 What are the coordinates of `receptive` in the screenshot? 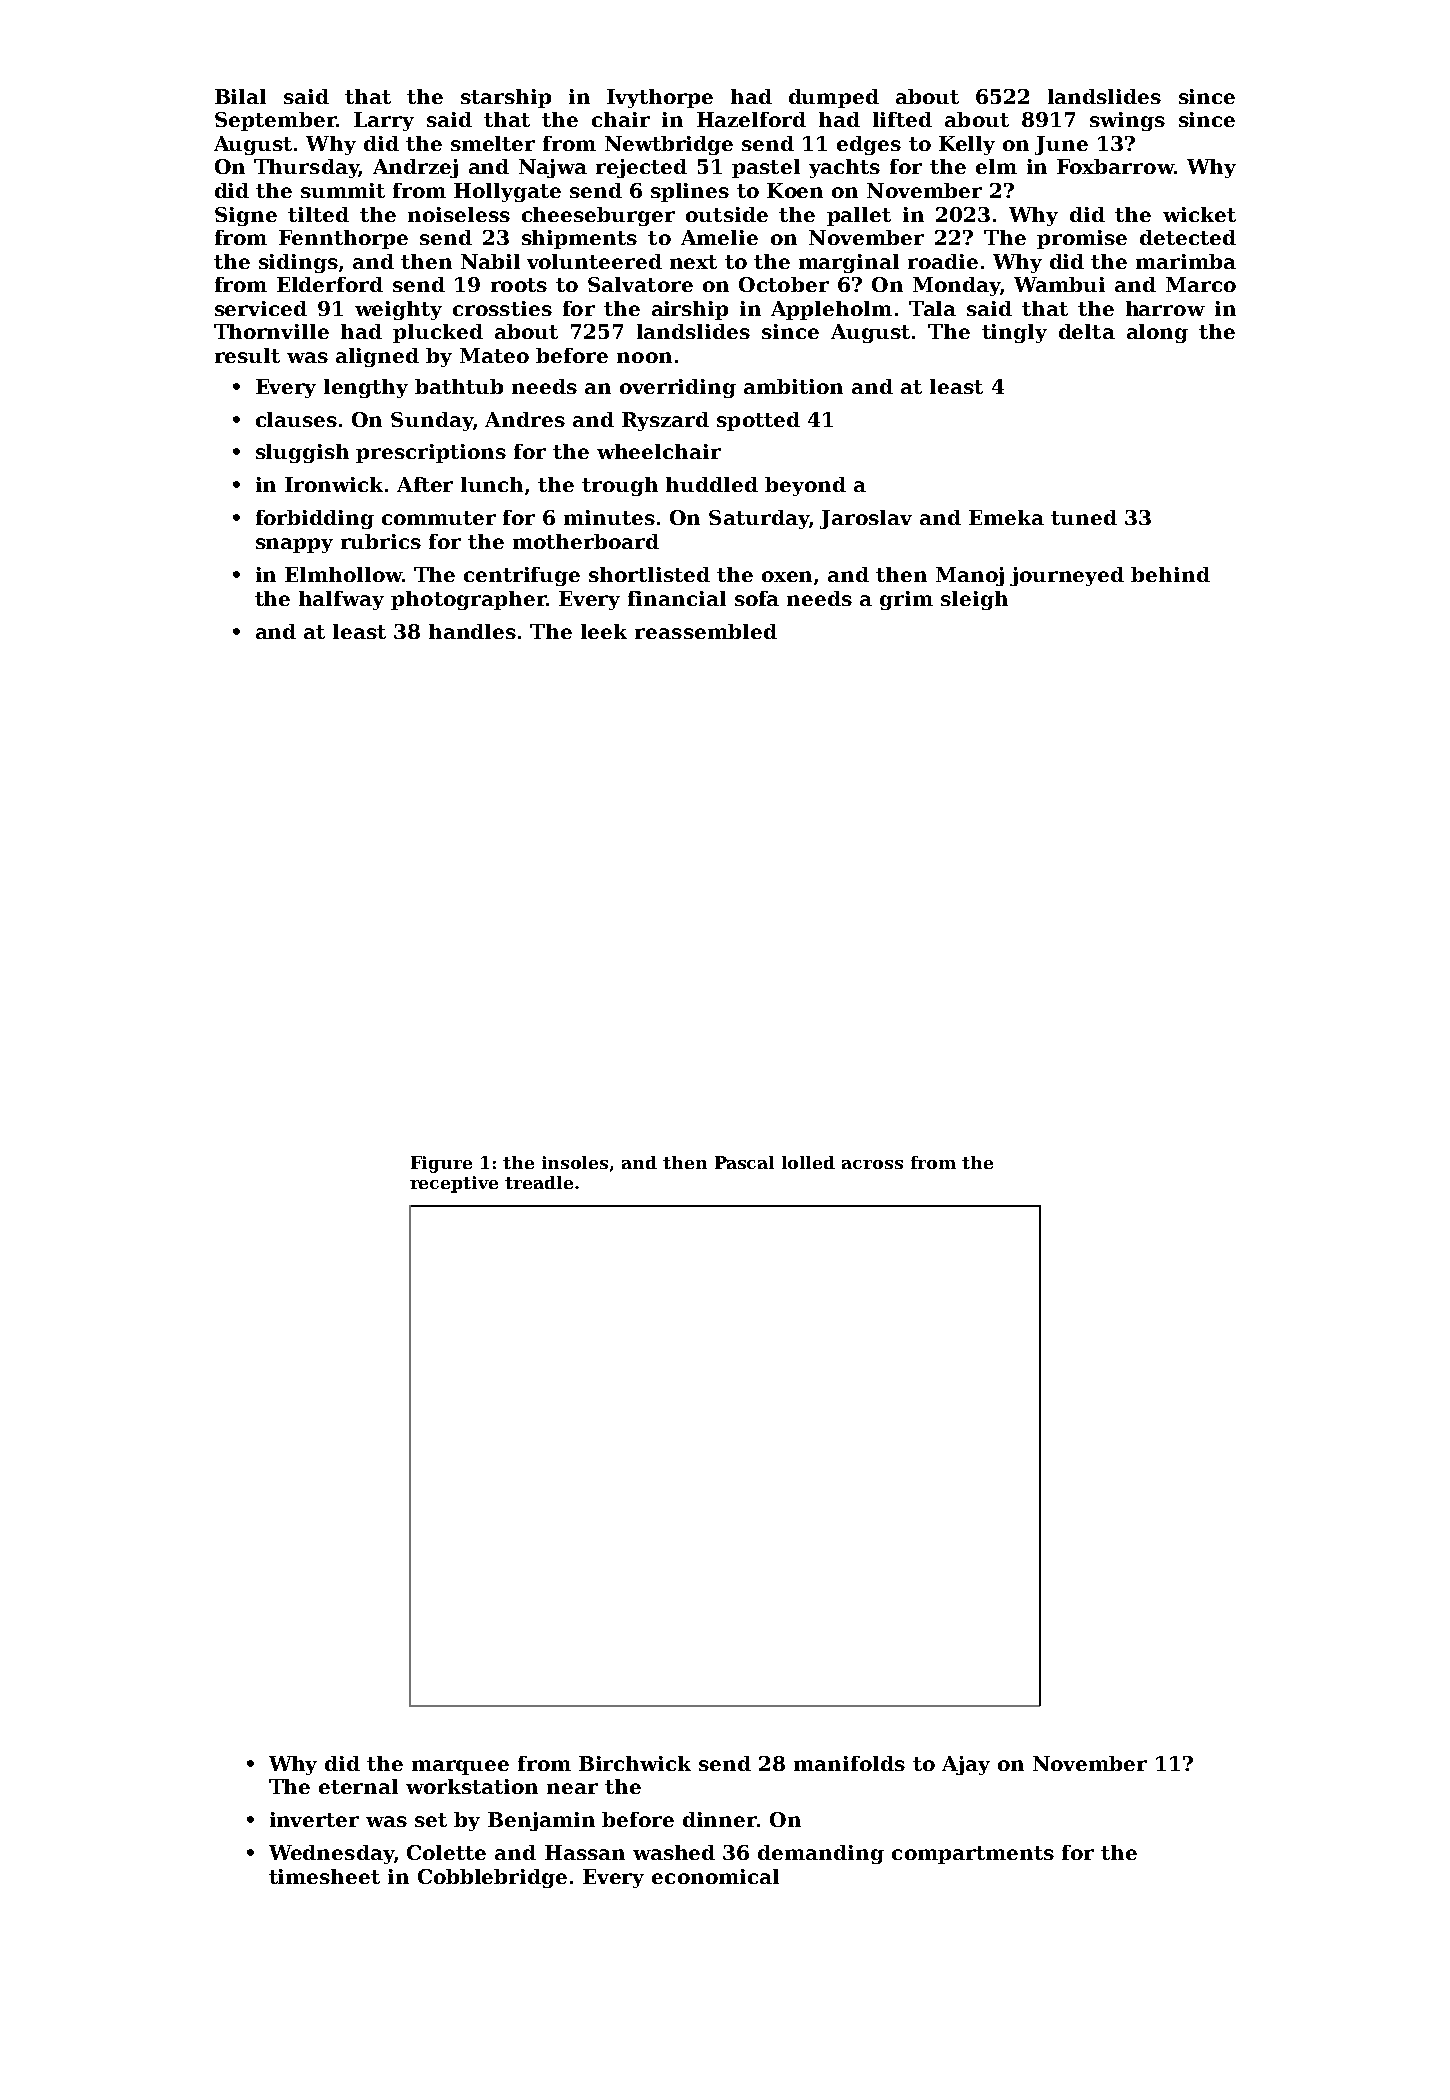 It's located at (454, 1184).
